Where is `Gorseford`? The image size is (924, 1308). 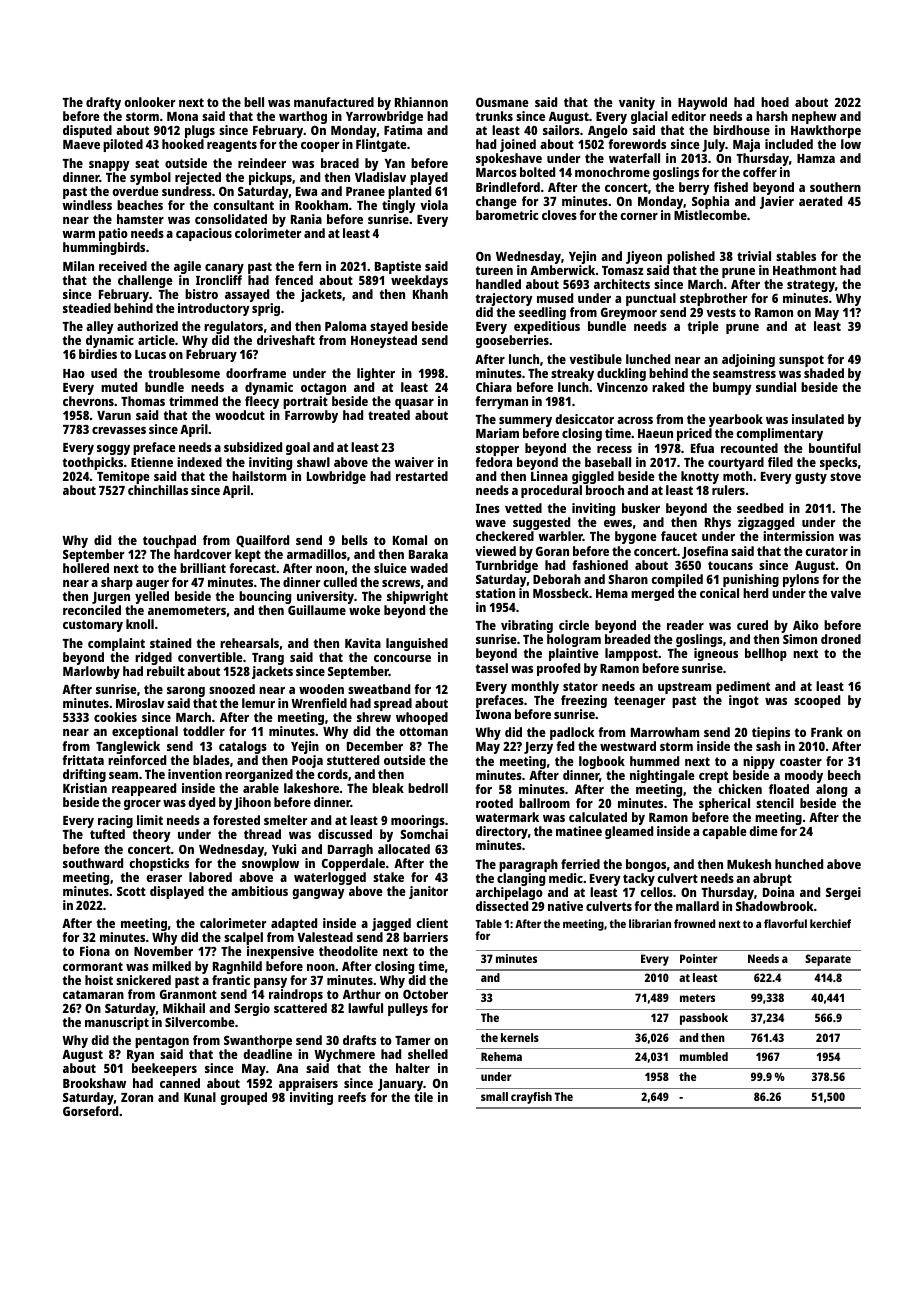
Gorseford is located at coordinates (90, 1111).
